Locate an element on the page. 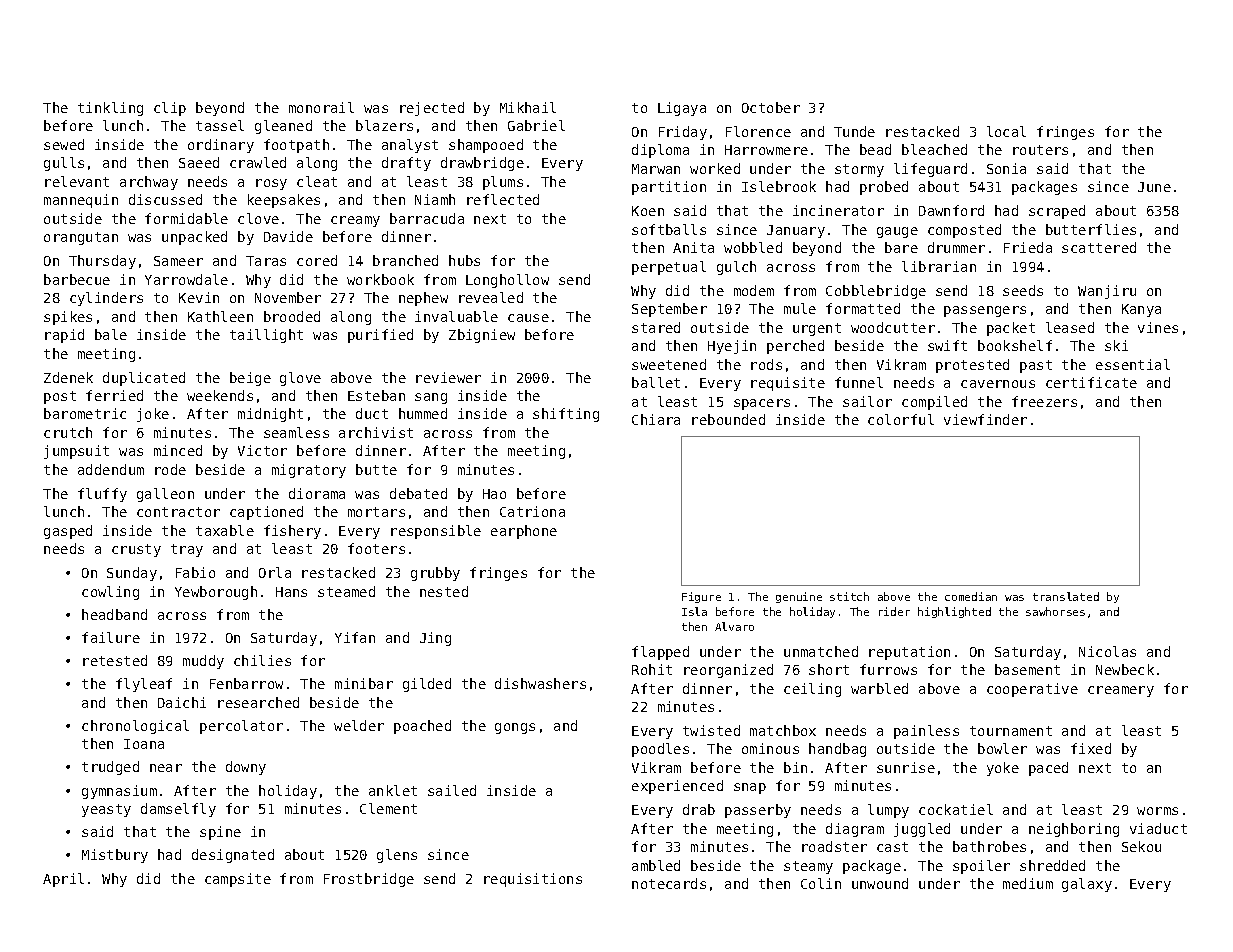 The height and width of the document is (952, 1233). cast is located at coordinates (892, 847).
